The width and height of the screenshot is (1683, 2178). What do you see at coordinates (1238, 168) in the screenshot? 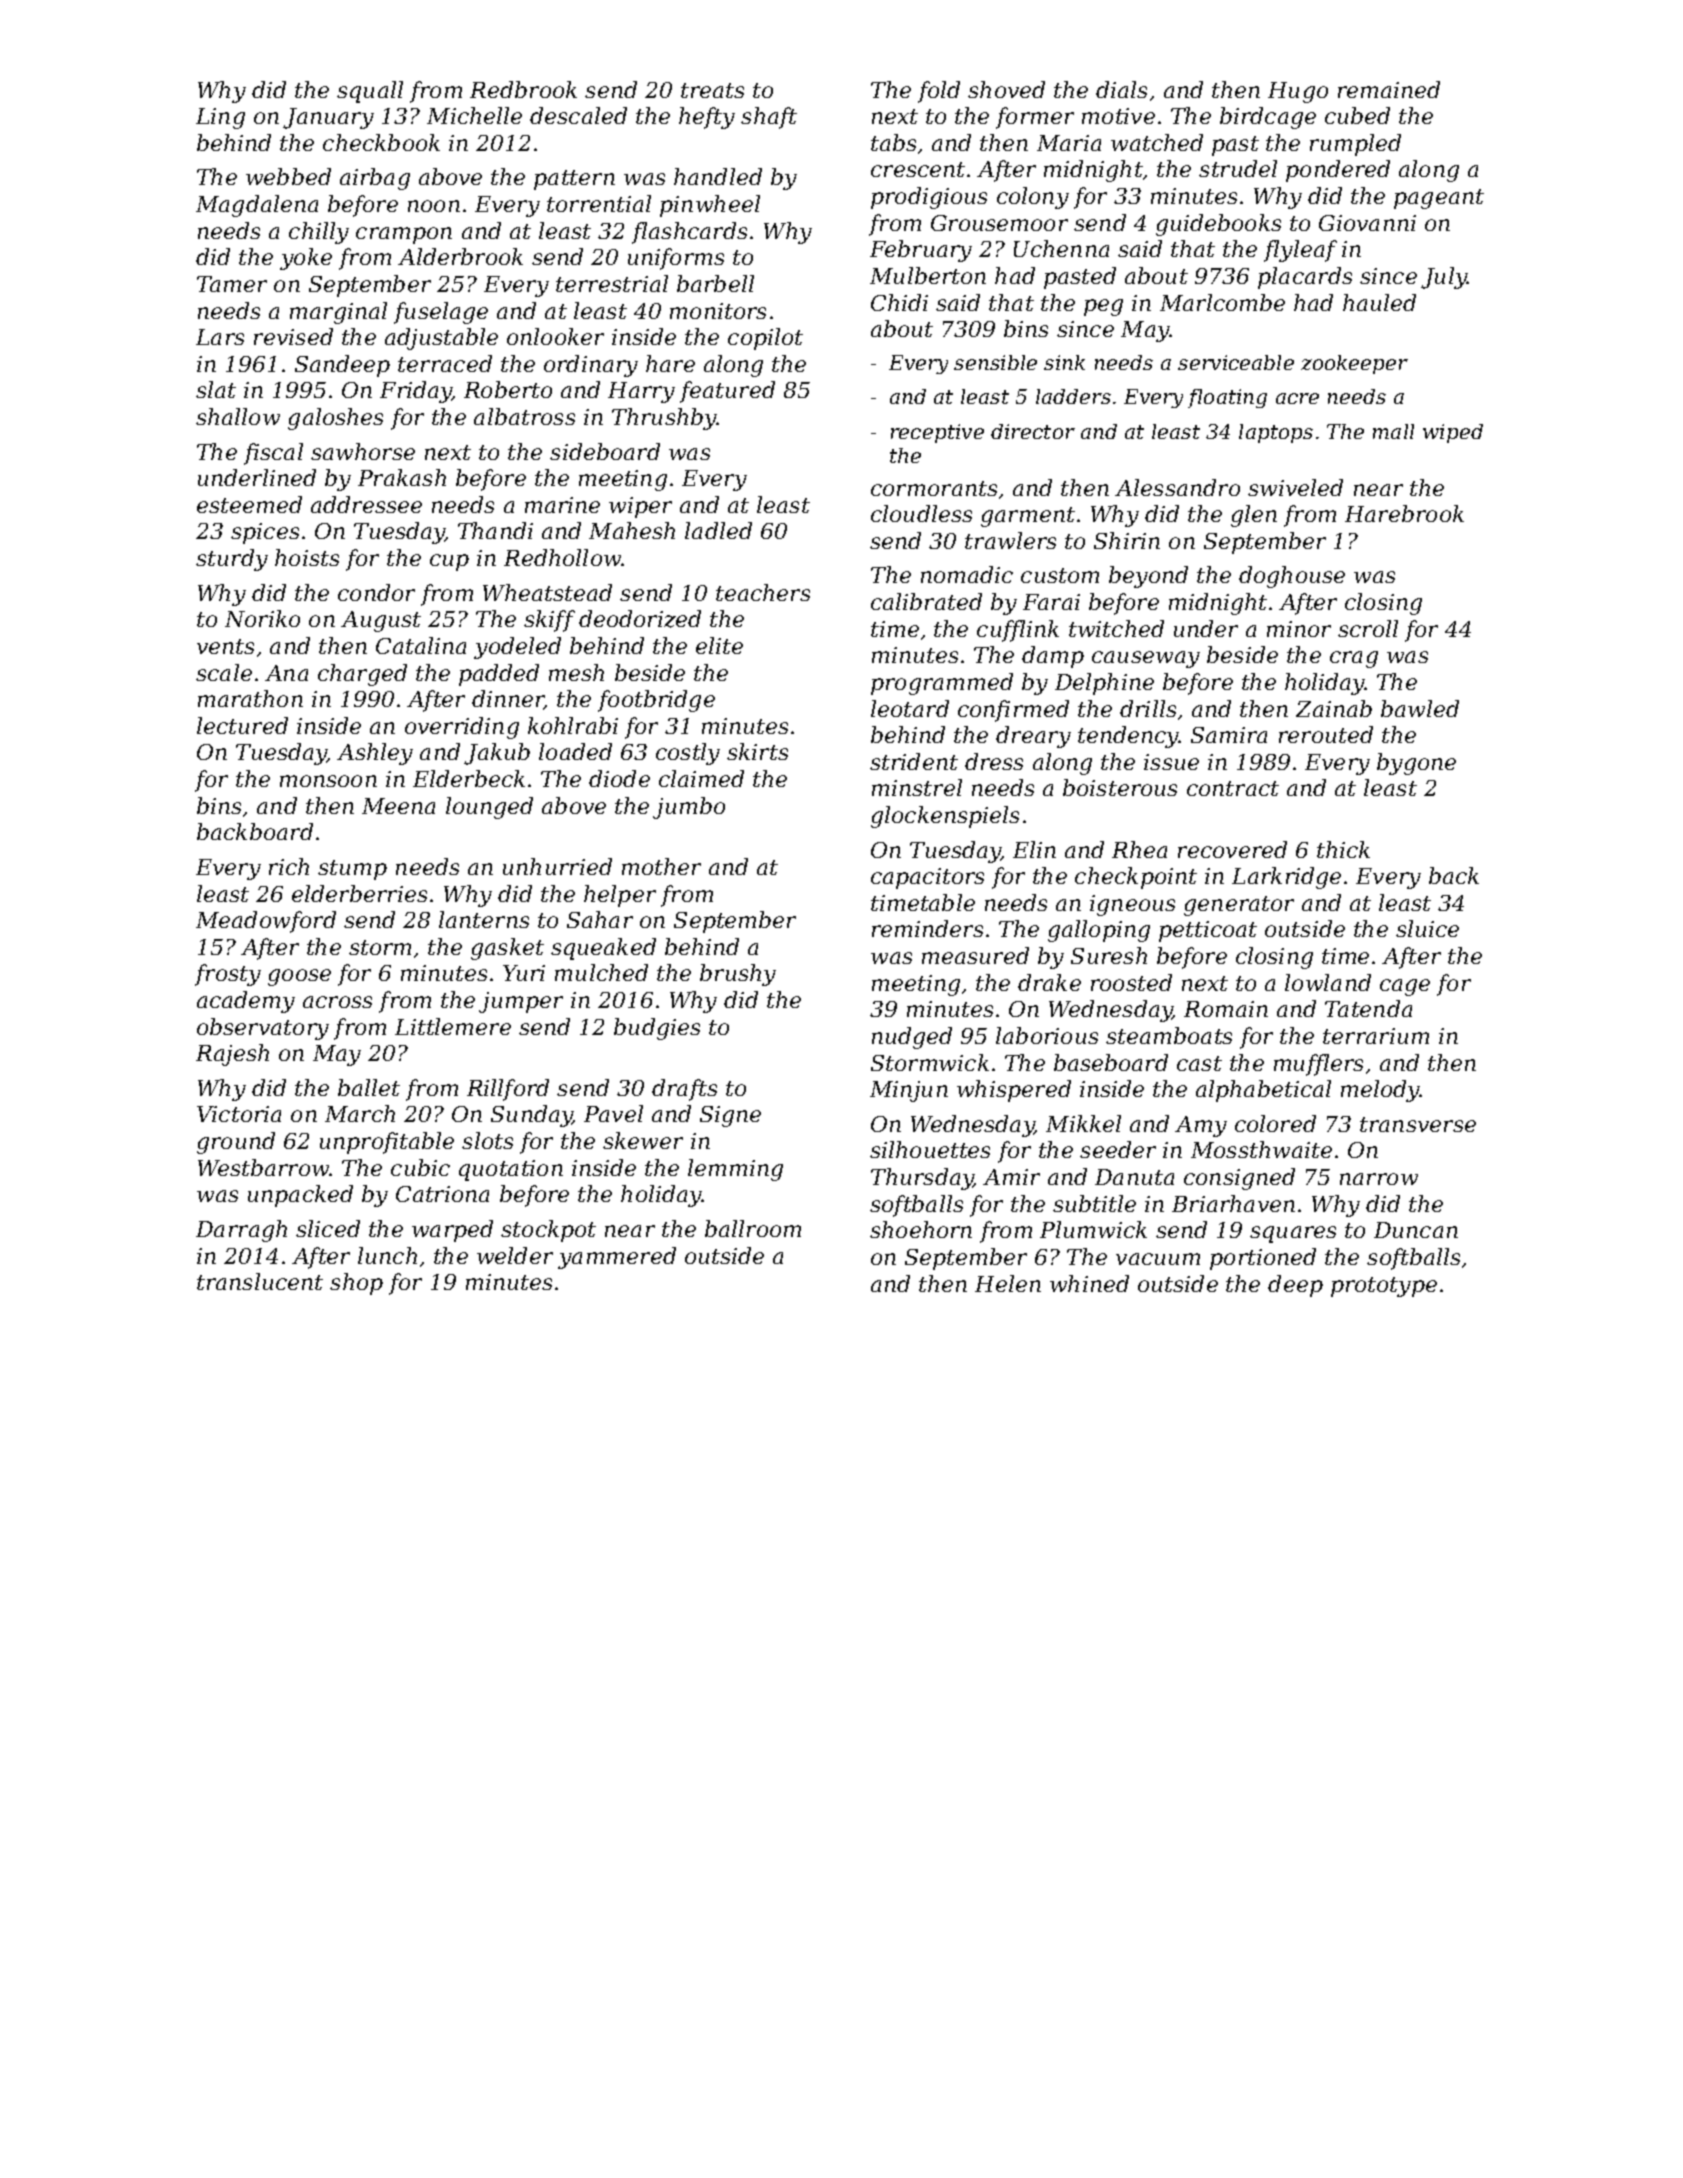
I see `strudel` at bounding box center [1238, 168].
